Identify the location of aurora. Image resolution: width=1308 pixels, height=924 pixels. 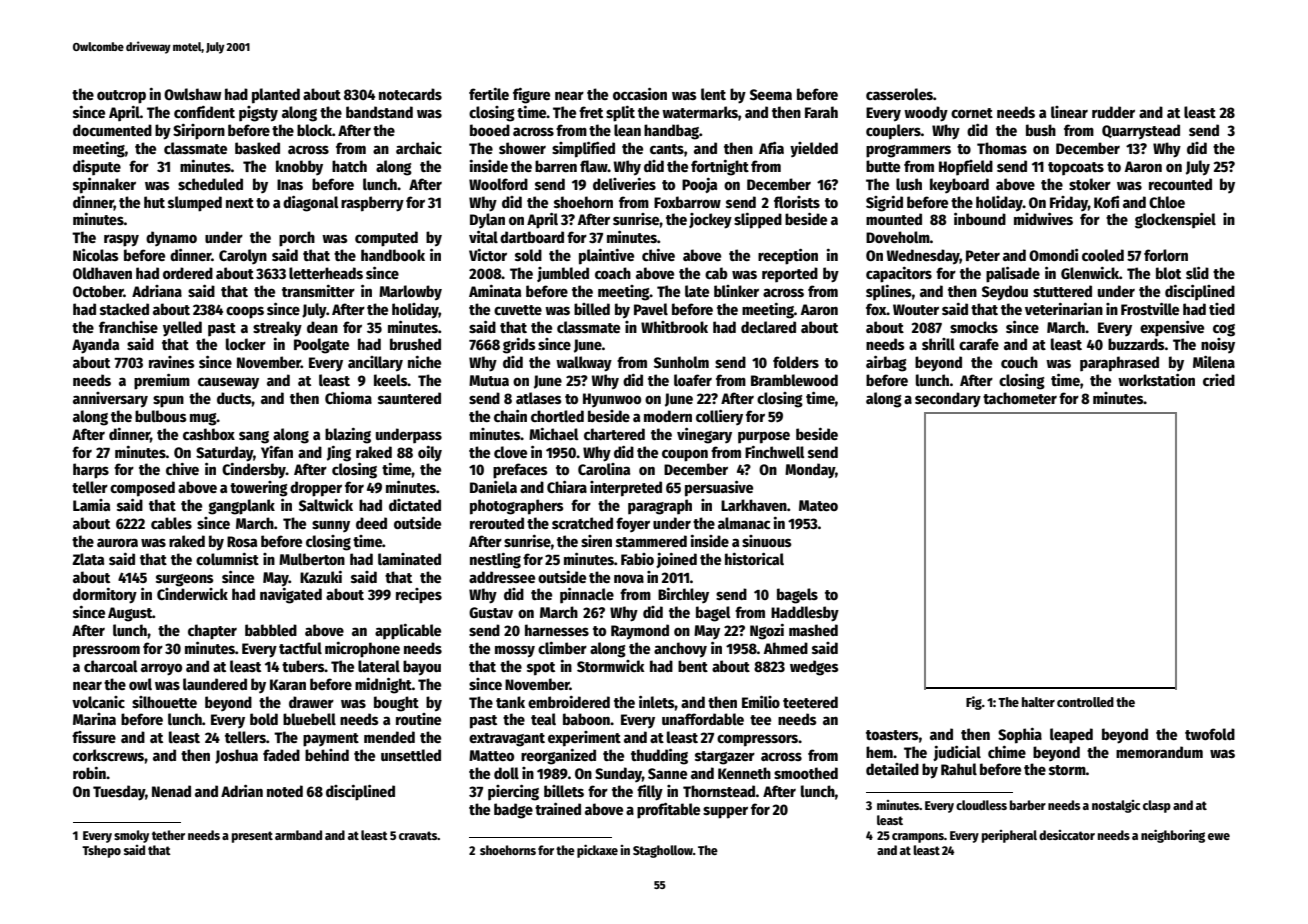
(117, 542).
